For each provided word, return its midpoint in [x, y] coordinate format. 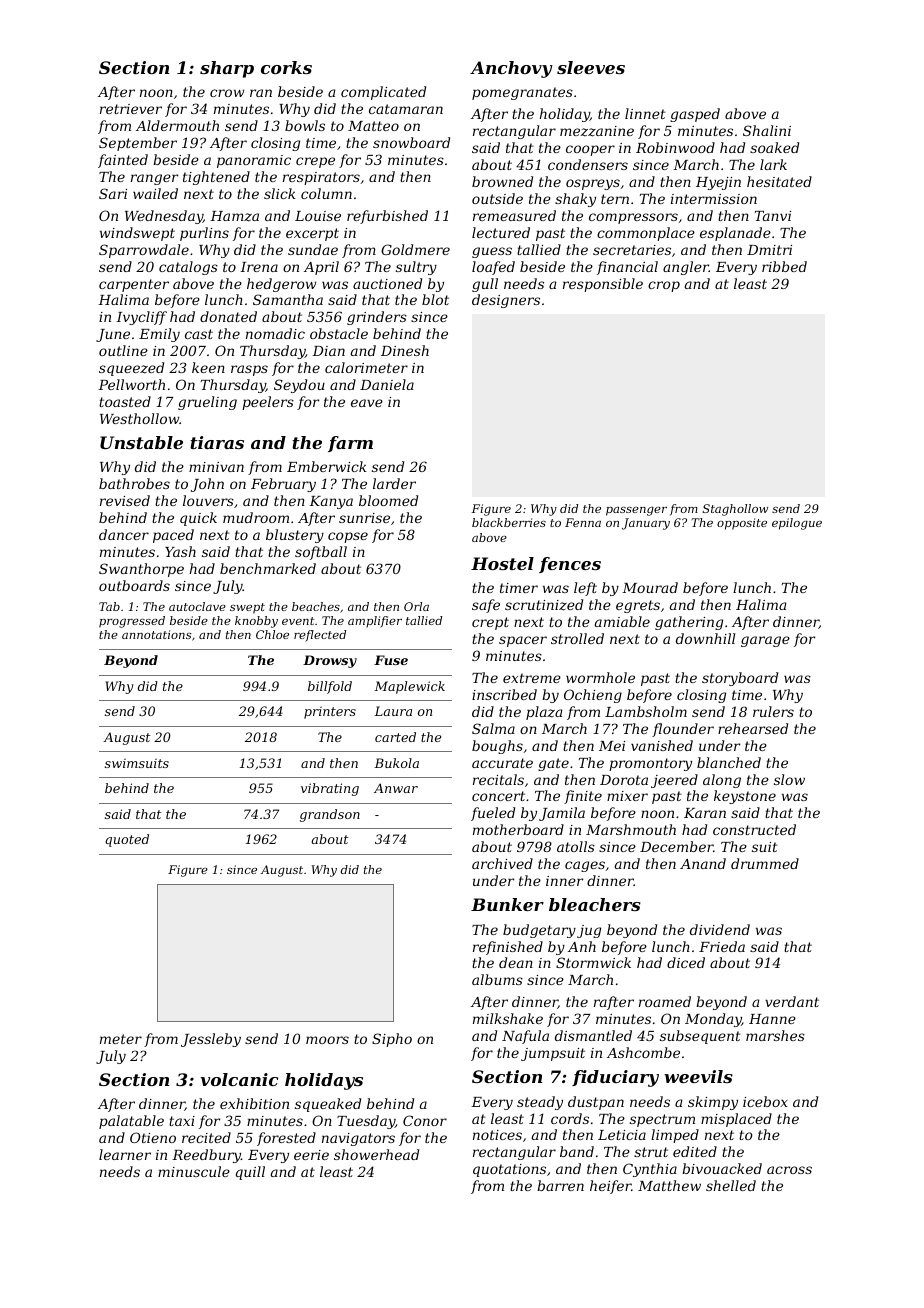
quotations [509, 1170]
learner [125, 1154]
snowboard [411, 142]
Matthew [669, 1185]
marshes [775, 1035]
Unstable [141, 442]
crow [227, 93]
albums [497, 979]
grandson [330, 815]
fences [570, 565]
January [646, 524]
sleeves [591, 67]
